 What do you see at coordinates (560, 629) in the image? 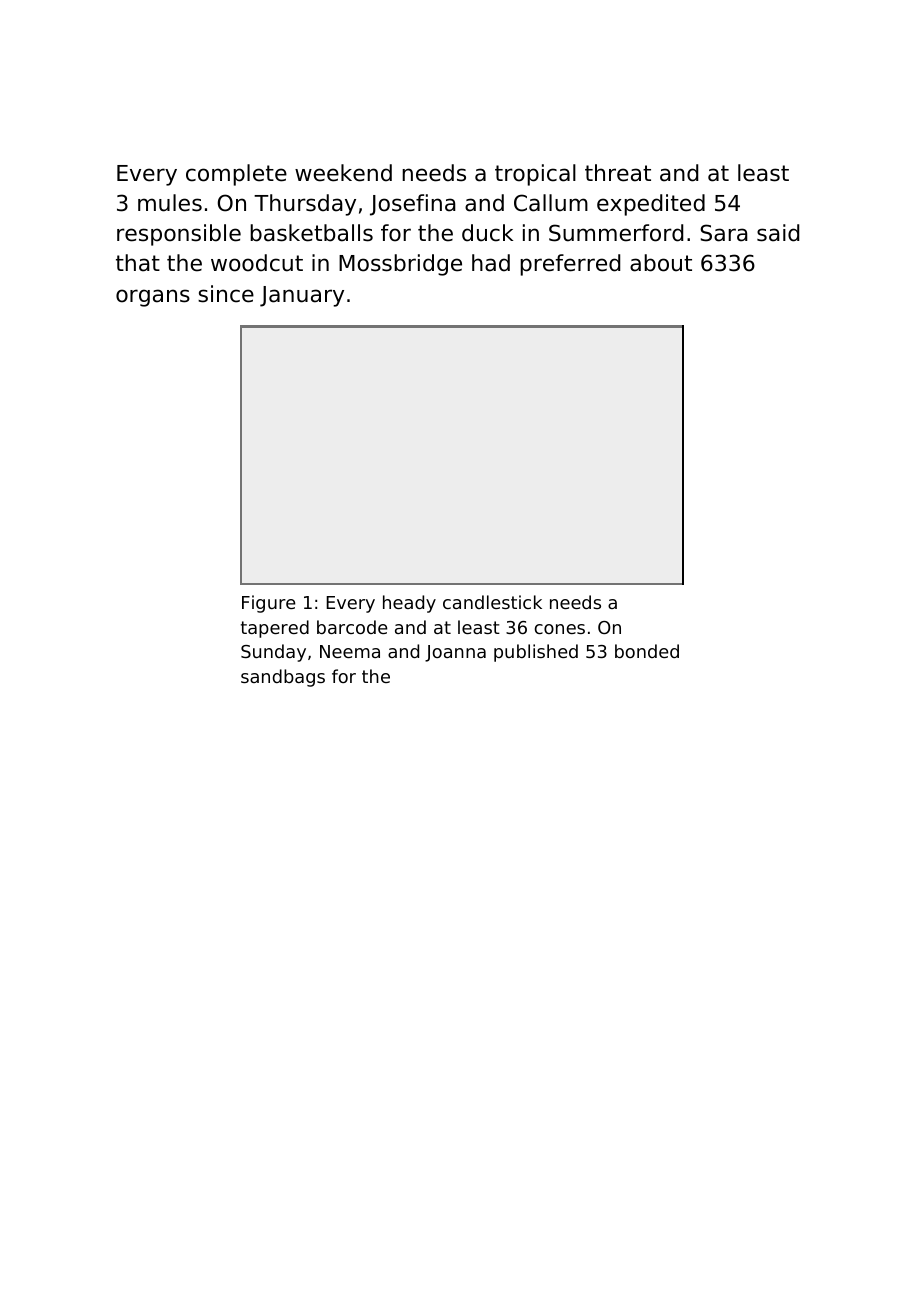
I see `cones` at bounding box center [560, 629].
